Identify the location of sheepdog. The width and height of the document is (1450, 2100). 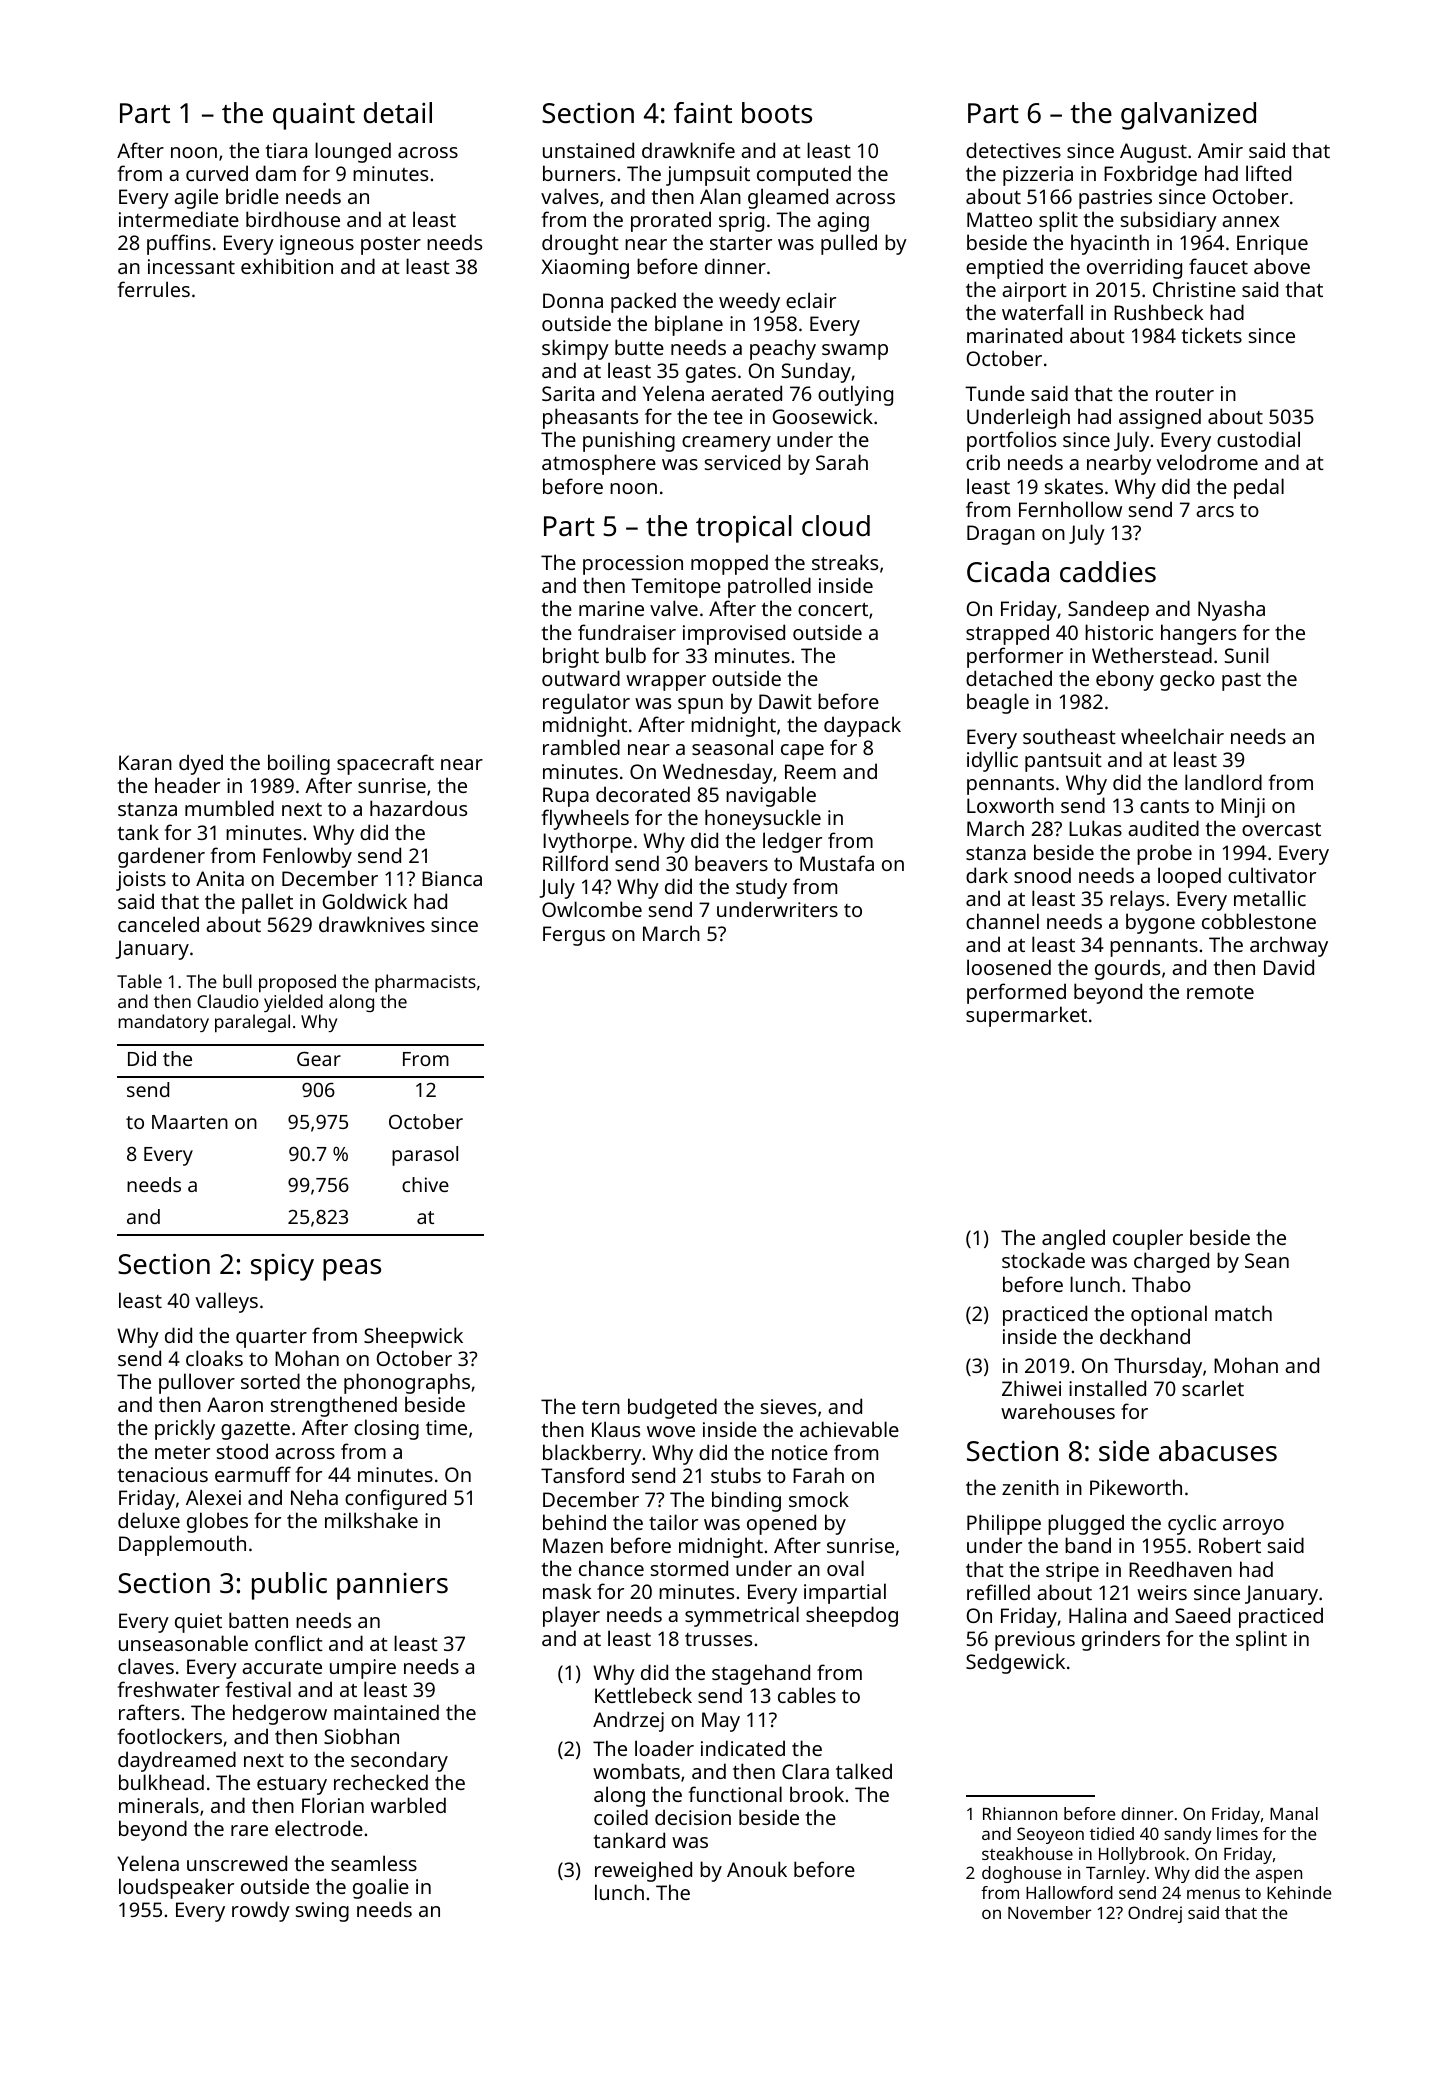
(852, 1616).
